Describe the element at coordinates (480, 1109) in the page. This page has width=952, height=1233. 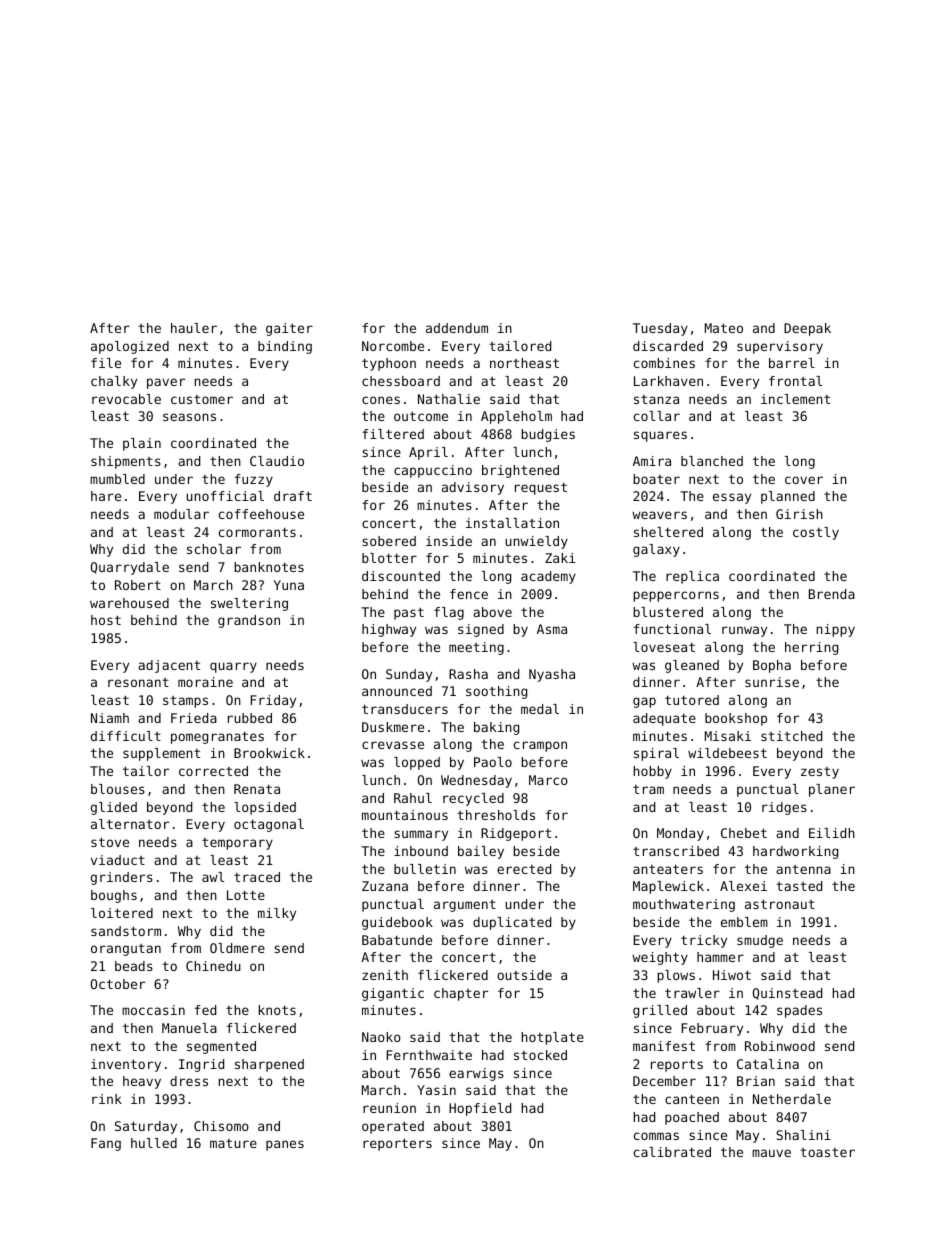
I see `Hopfield` at that location.
